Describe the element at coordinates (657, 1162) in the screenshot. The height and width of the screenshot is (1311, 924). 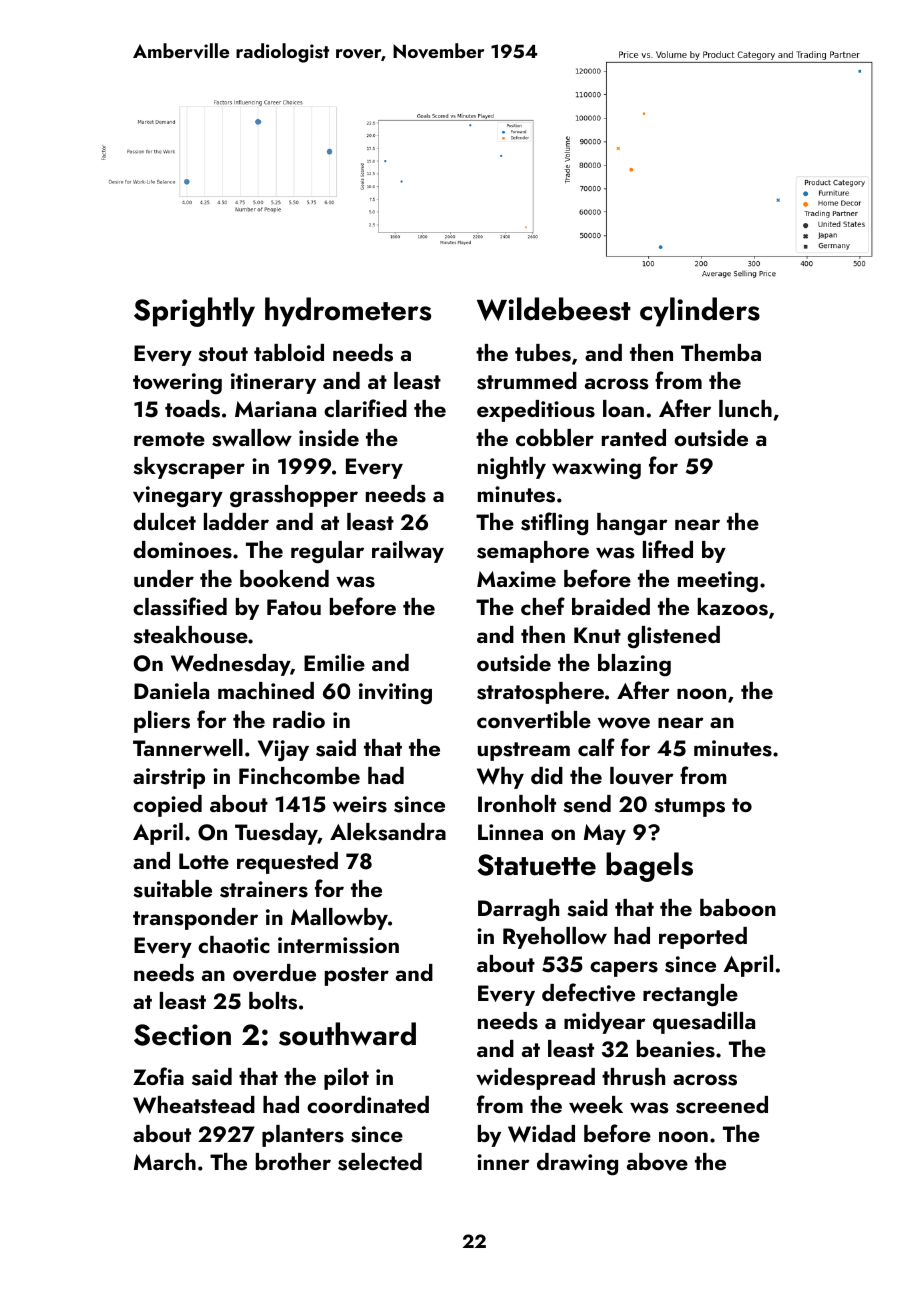
I see `above` at that location.
